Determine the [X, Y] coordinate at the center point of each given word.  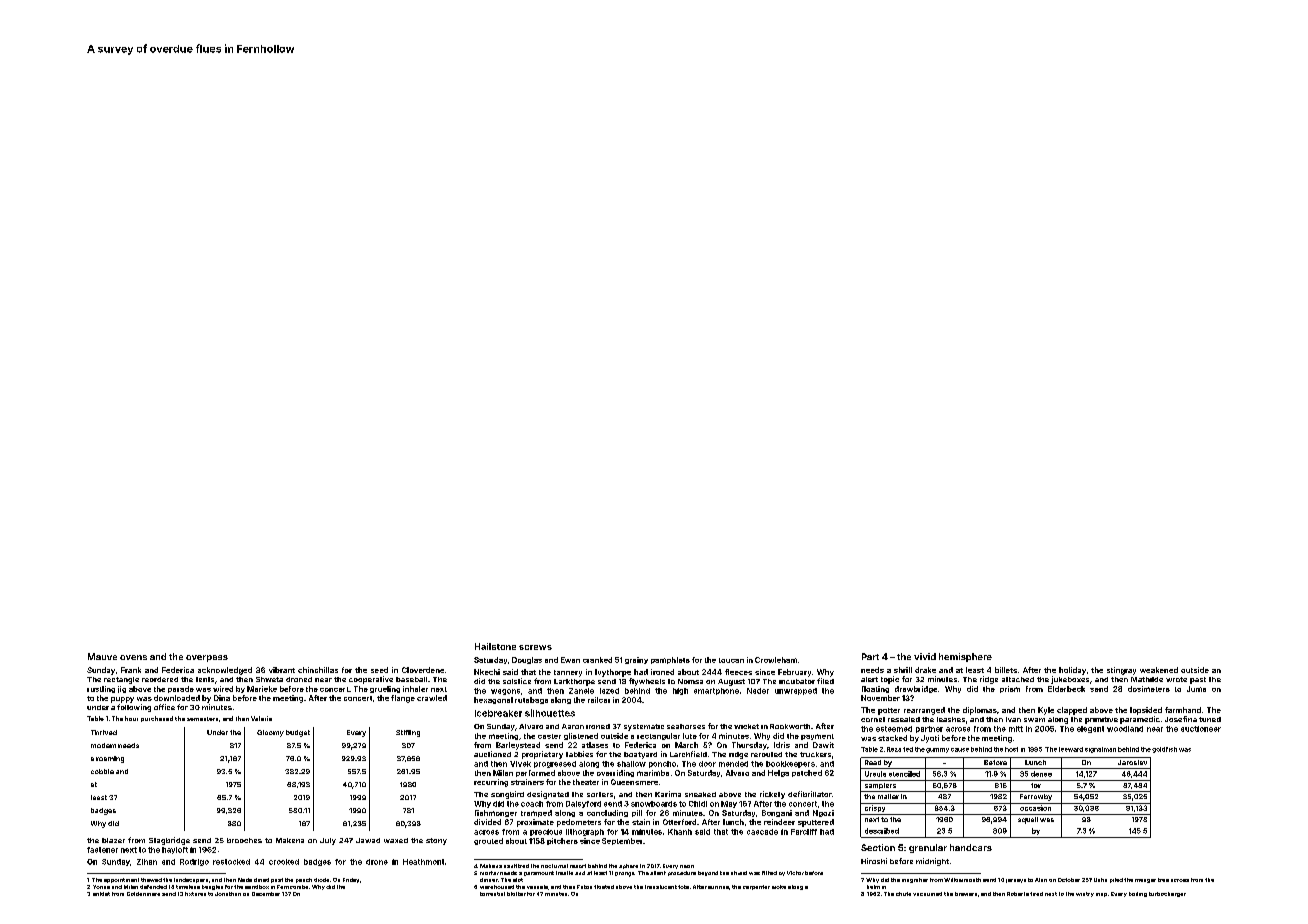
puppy [122, 700]
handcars [971, 847]
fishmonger [496, 813]
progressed [555, 764]
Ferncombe [292, 887]
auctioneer [1201, 729]
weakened [1159, 670]
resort [578, 866]
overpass [207, 658]
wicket [746, 726]
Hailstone [495, 646]
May [729, 804]
